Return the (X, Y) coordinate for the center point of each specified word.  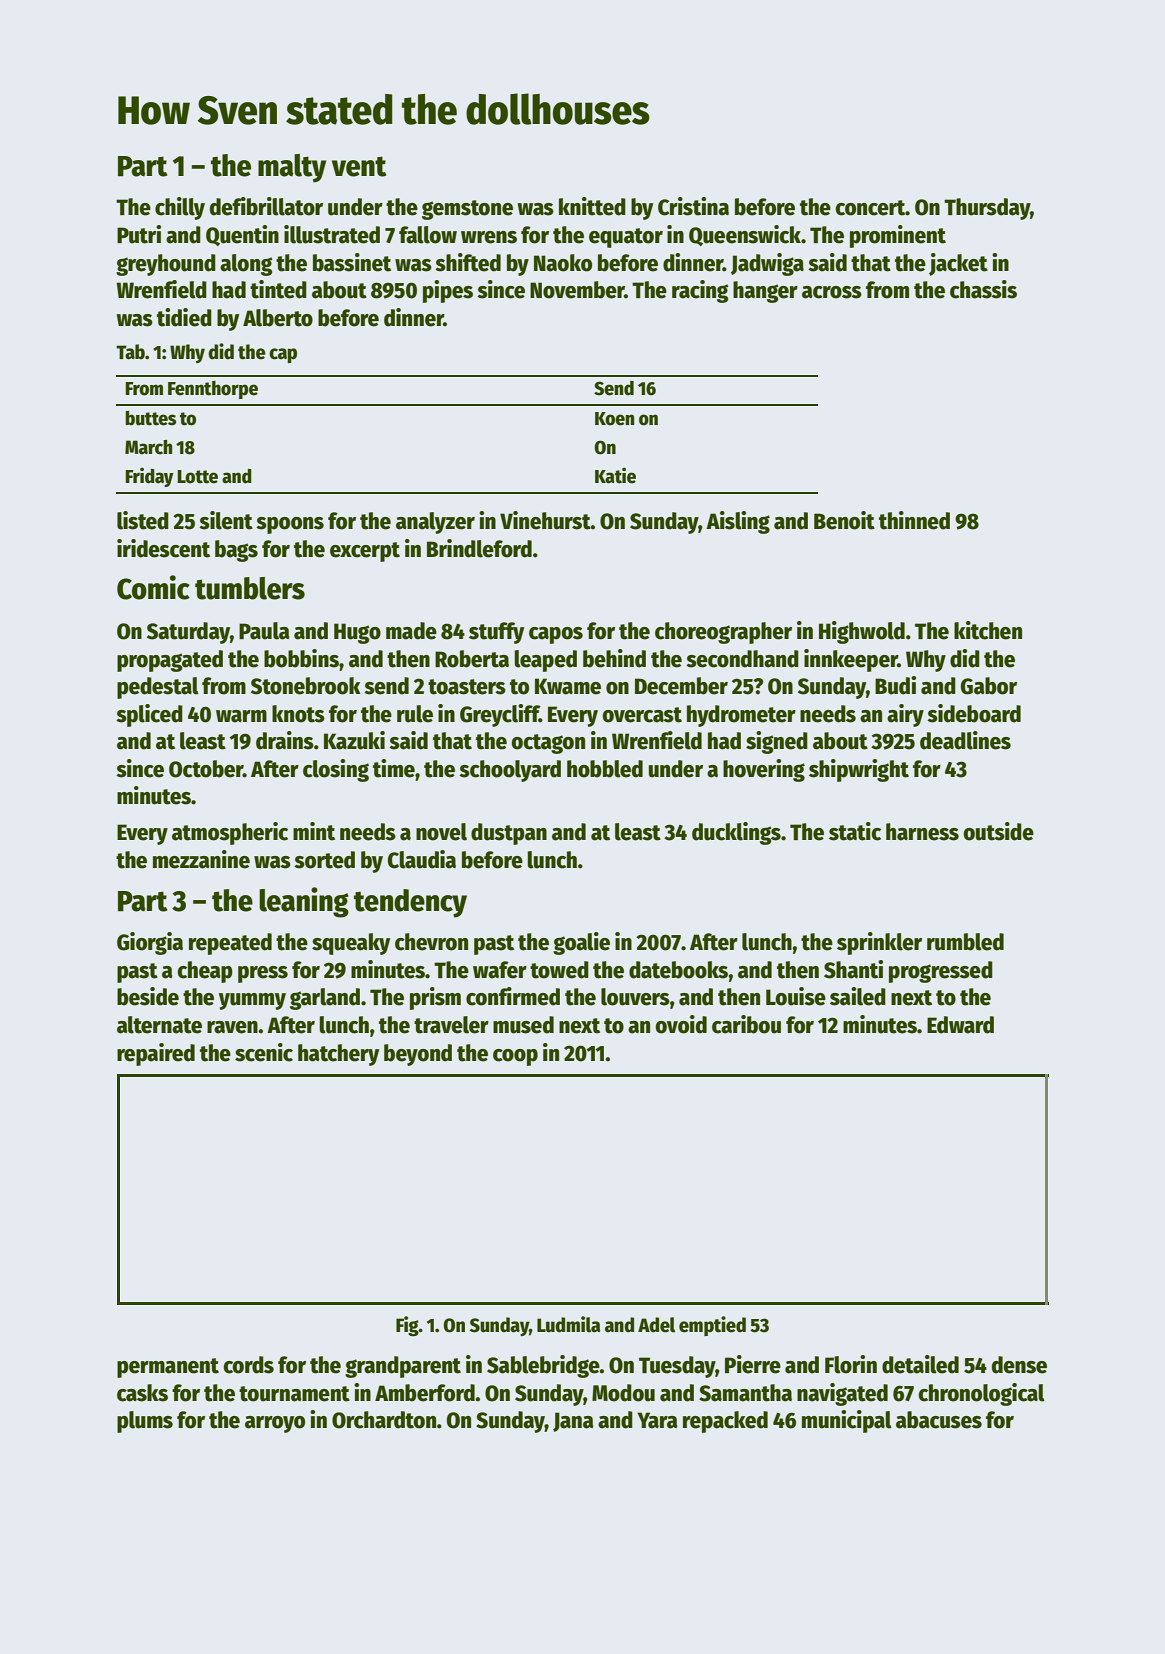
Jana (573, 1422)
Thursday (987, 209)
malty (292, 168)
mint (314, 831)
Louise (796, 996)
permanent (168, 1368)
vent (359, 166)
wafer (500, 970)
